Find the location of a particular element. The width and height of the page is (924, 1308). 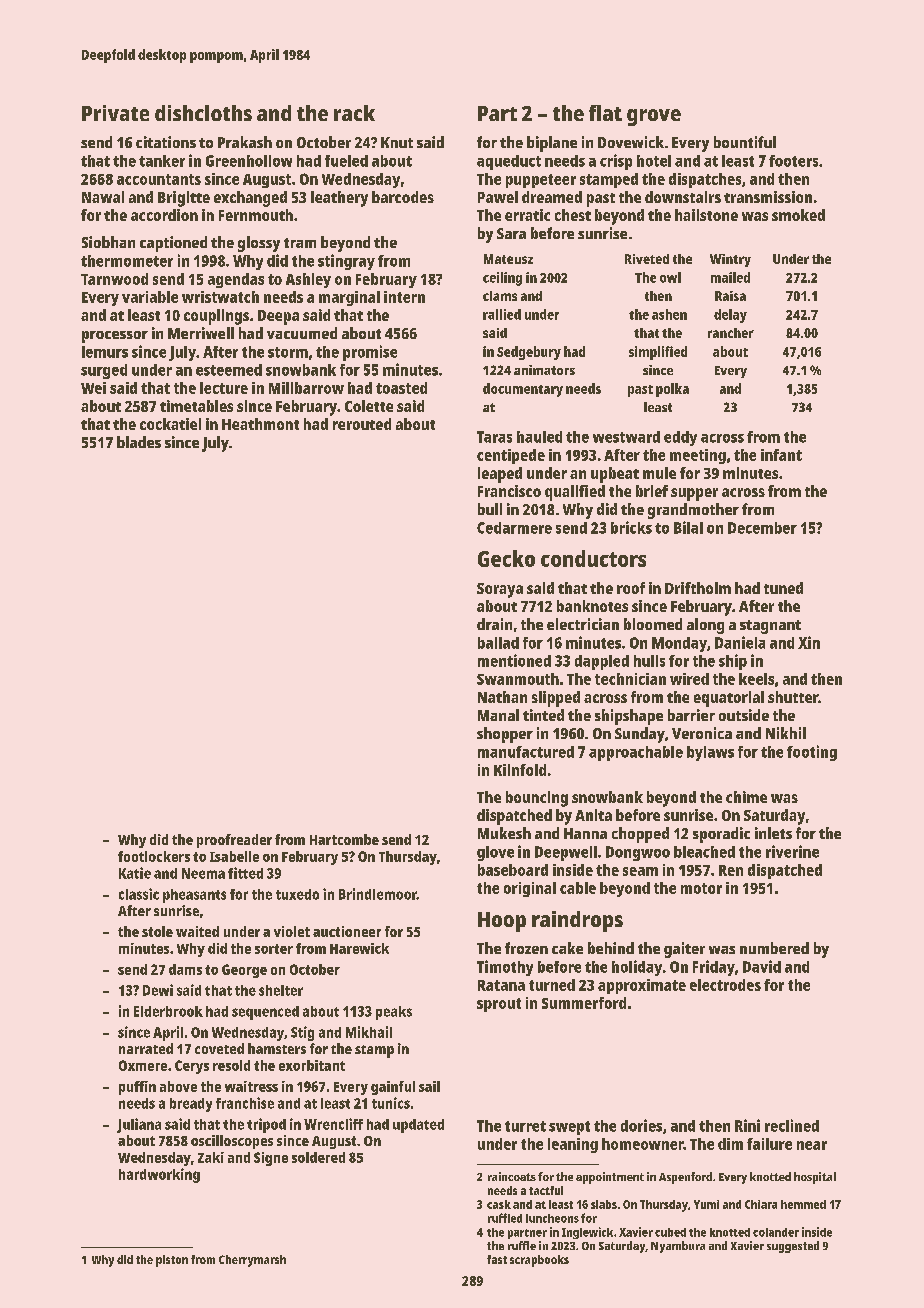

scrapbooks is located at coordinates (539, 1261).
